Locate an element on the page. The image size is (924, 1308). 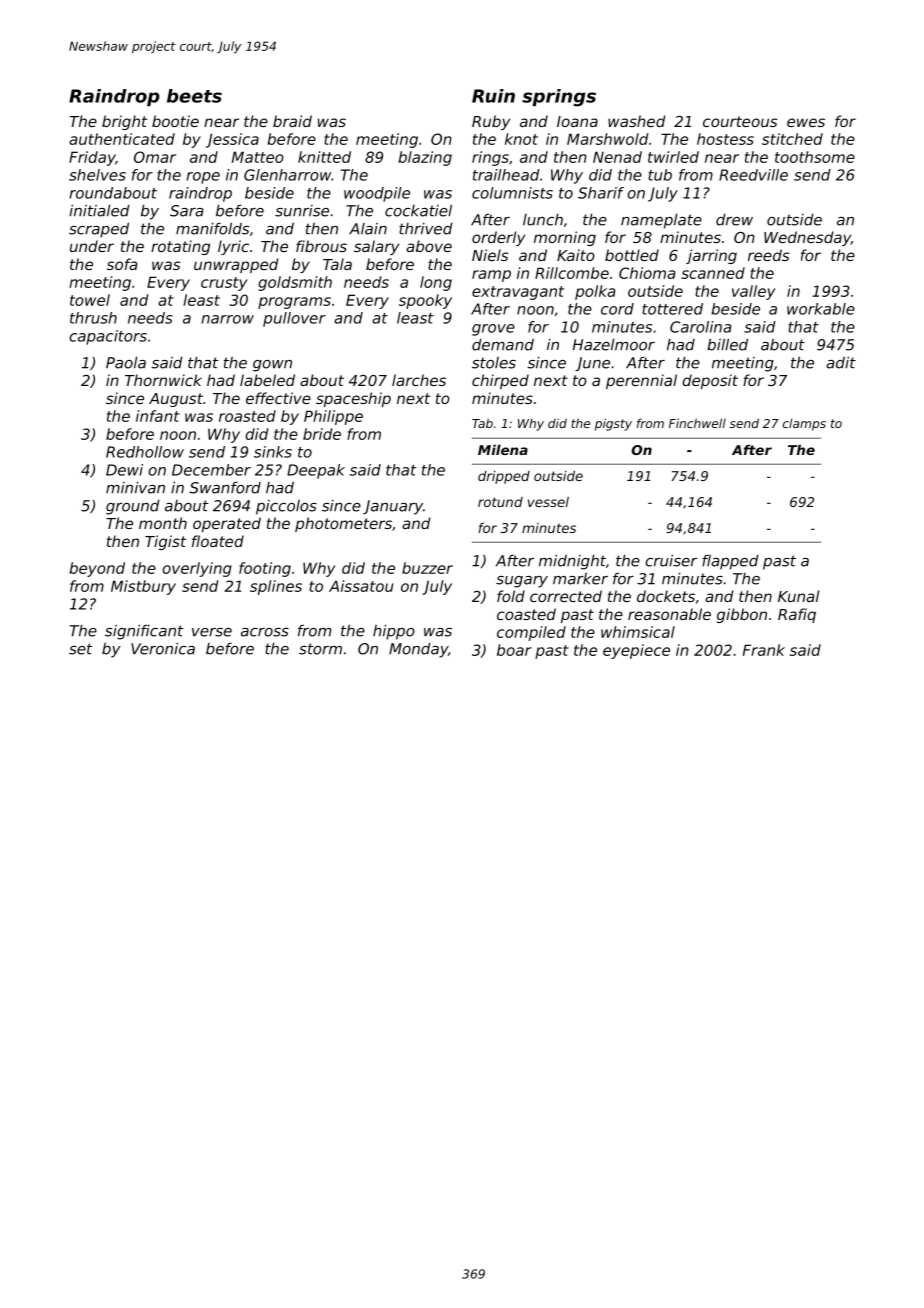
bright is located at coordinates (124, 122).
